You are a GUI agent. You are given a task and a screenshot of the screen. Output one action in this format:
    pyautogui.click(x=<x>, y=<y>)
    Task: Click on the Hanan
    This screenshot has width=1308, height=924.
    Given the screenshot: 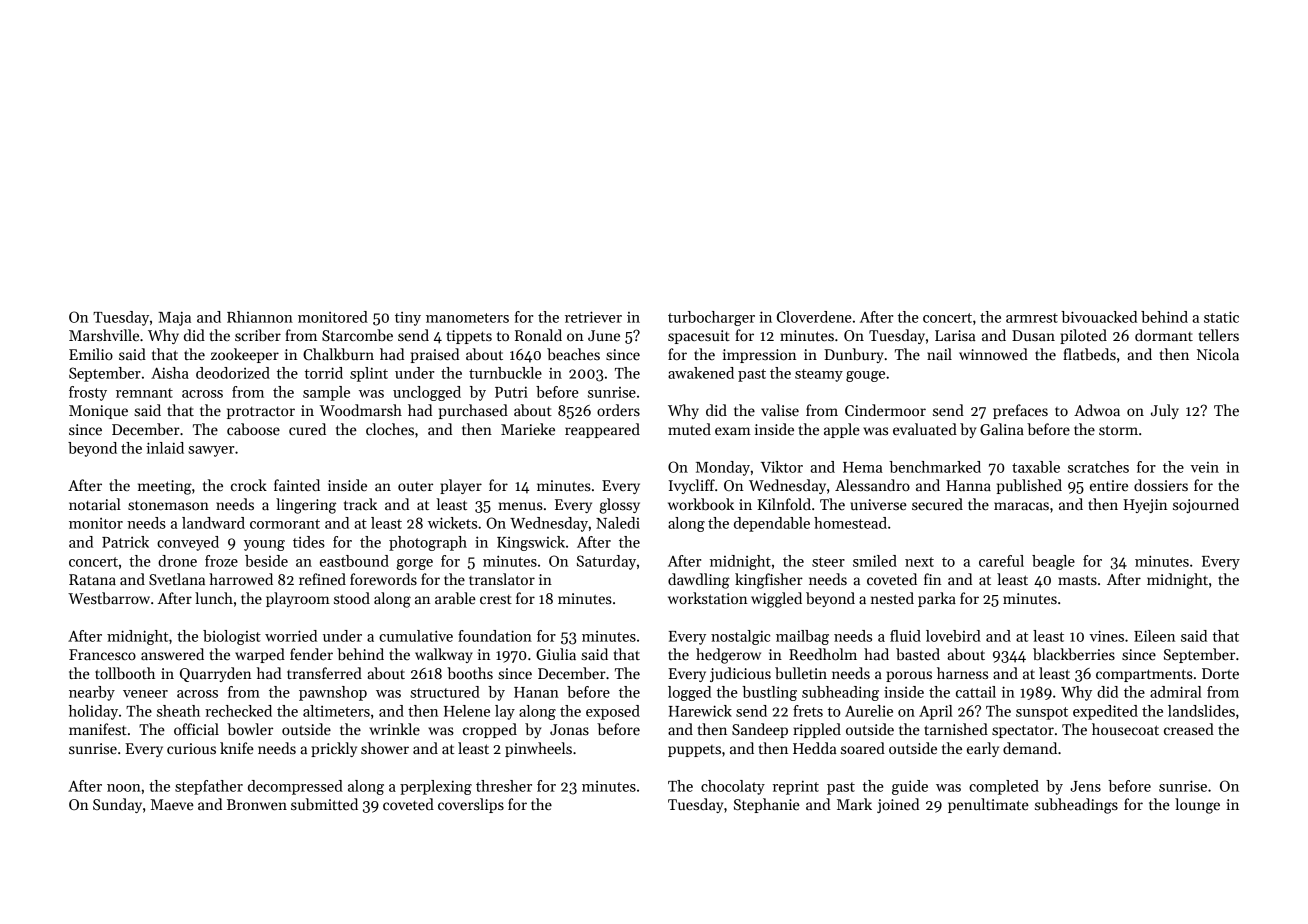 What is the action you would take?
    pyautogui.click(x=536, y=692)
